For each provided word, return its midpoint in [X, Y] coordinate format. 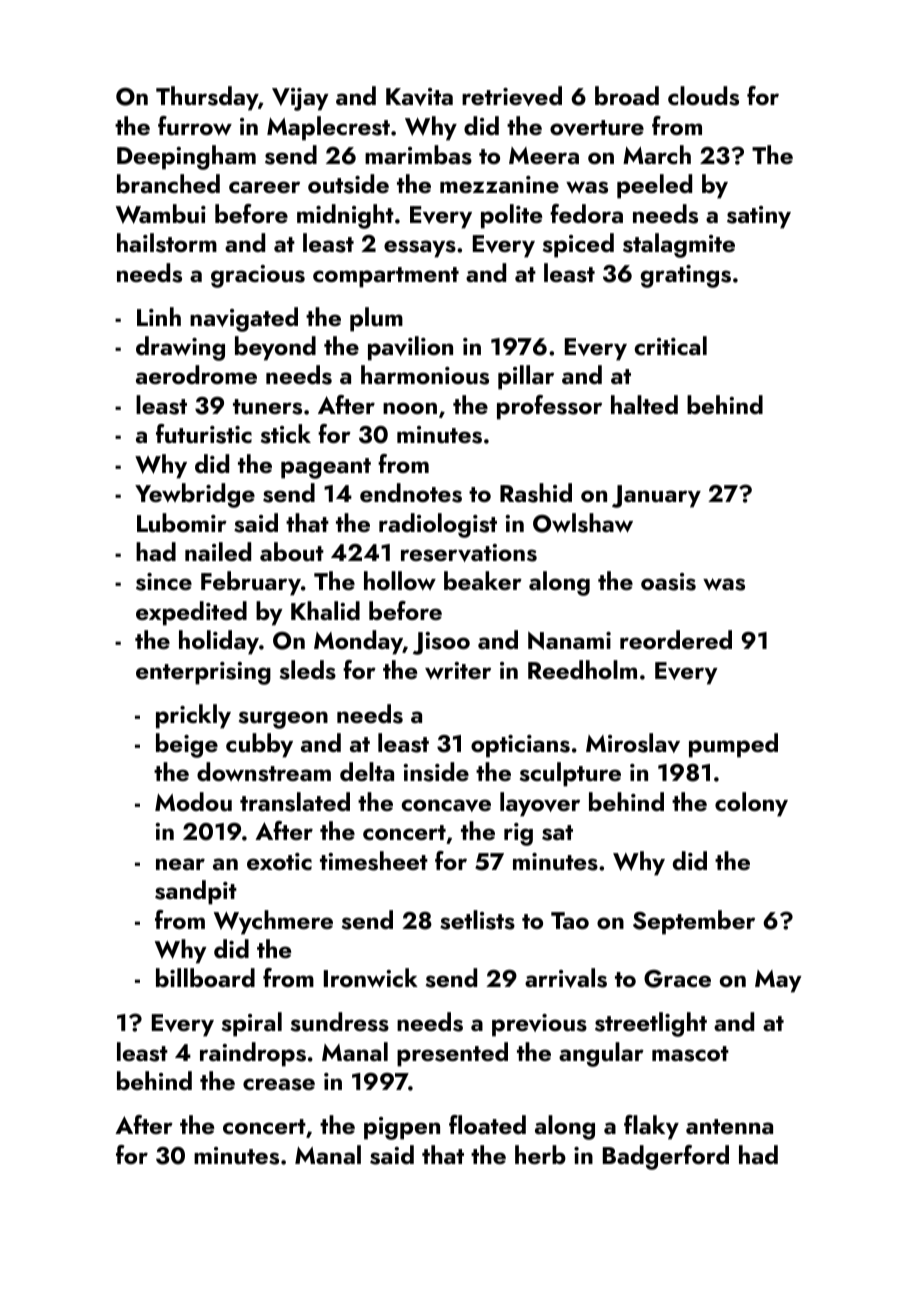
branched [168, 183]
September [694, 922]
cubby [259, 745]
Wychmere [273, 922]
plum [376, 319]
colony [751, 804]
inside [436, 772]
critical [670, 345]
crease [279, 1084]
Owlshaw [583, 523]
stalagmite [679, 245]
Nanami [569, 640]
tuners [267, 407]
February [251, 583]
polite [511, 216]
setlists [477, 920]
